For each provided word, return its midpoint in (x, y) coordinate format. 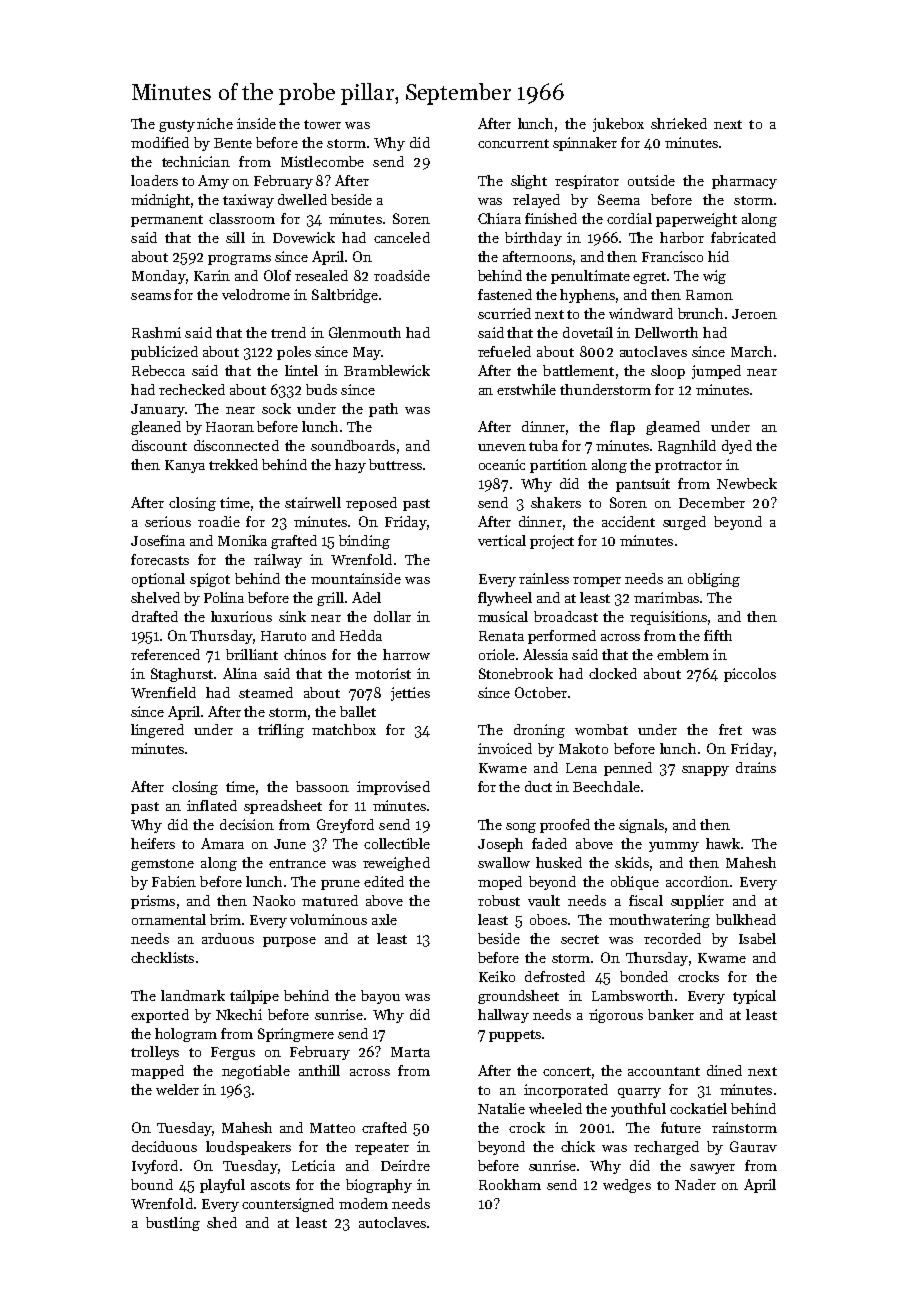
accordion (697, 881)
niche (215, 123)
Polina (224, 597)
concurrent (513, 143)
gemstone (162, 865)
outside (651, 180)
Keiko (497, 976)
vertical (502, 540)
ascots (270, 1185)
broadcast (566, 616)
